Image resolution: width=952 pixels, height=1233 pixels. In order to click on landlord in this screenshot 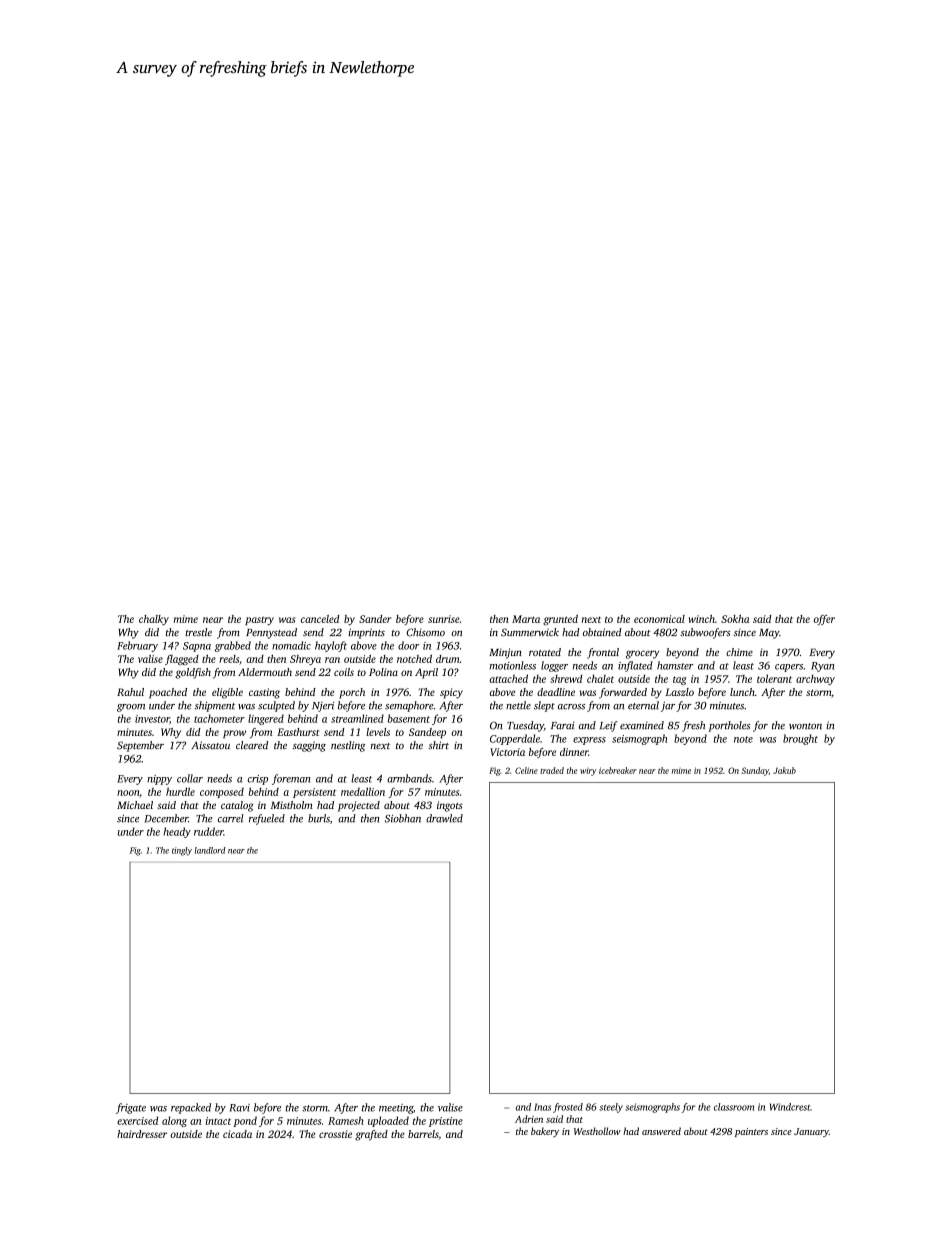, I will do `click(210, 850)`.
